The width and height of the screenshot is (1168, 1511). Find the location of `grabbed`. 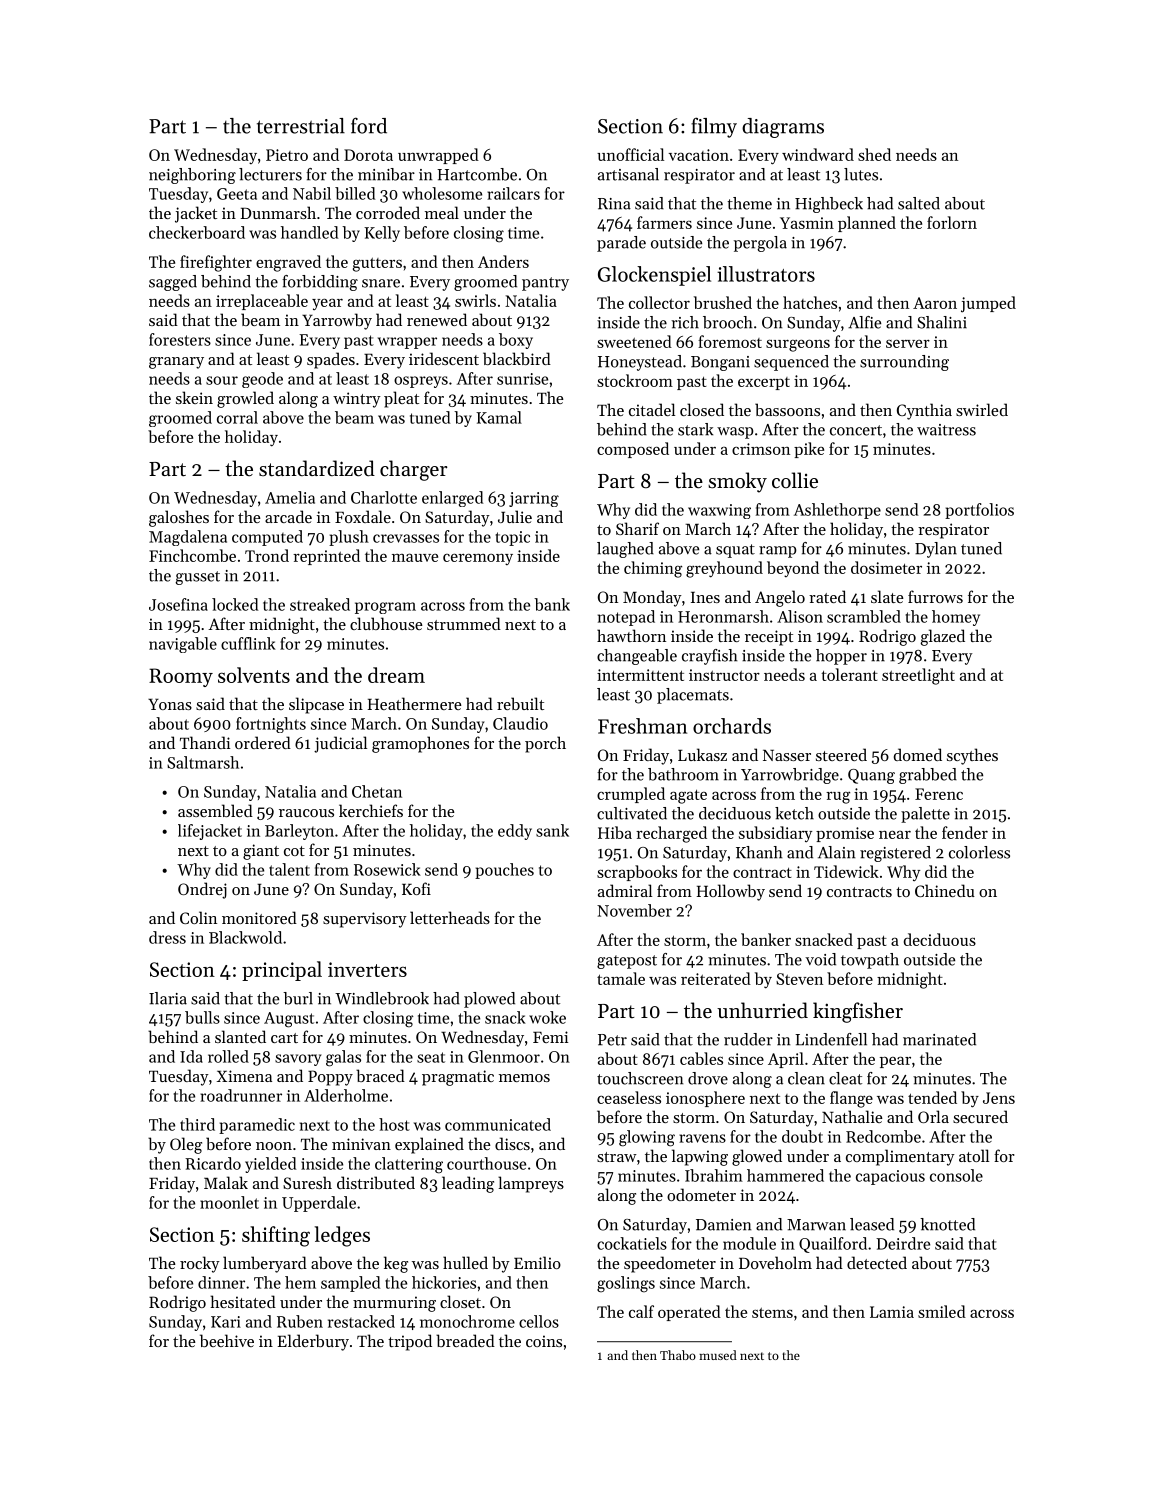

grabbed is located at coordinates (928, 776).
